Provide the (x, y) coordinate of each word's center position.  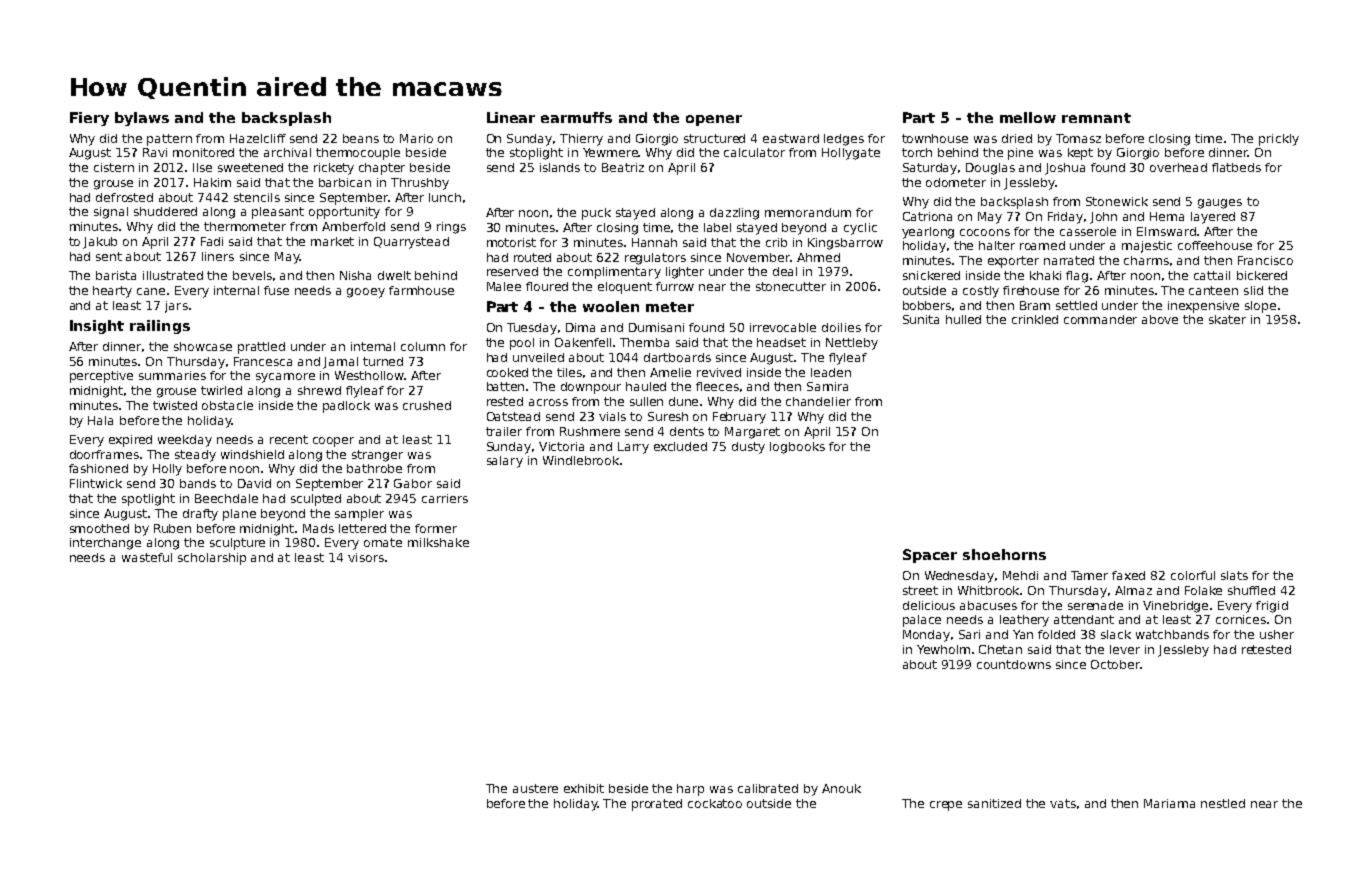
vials (612, 416)
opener (714, 120)
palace (922, 621)
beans (361, 138)
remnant (1096, 118)
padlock (346, 407)
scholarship (212, 559)
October (1116, 664)
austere (535, 788)
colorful (1193, 575)
